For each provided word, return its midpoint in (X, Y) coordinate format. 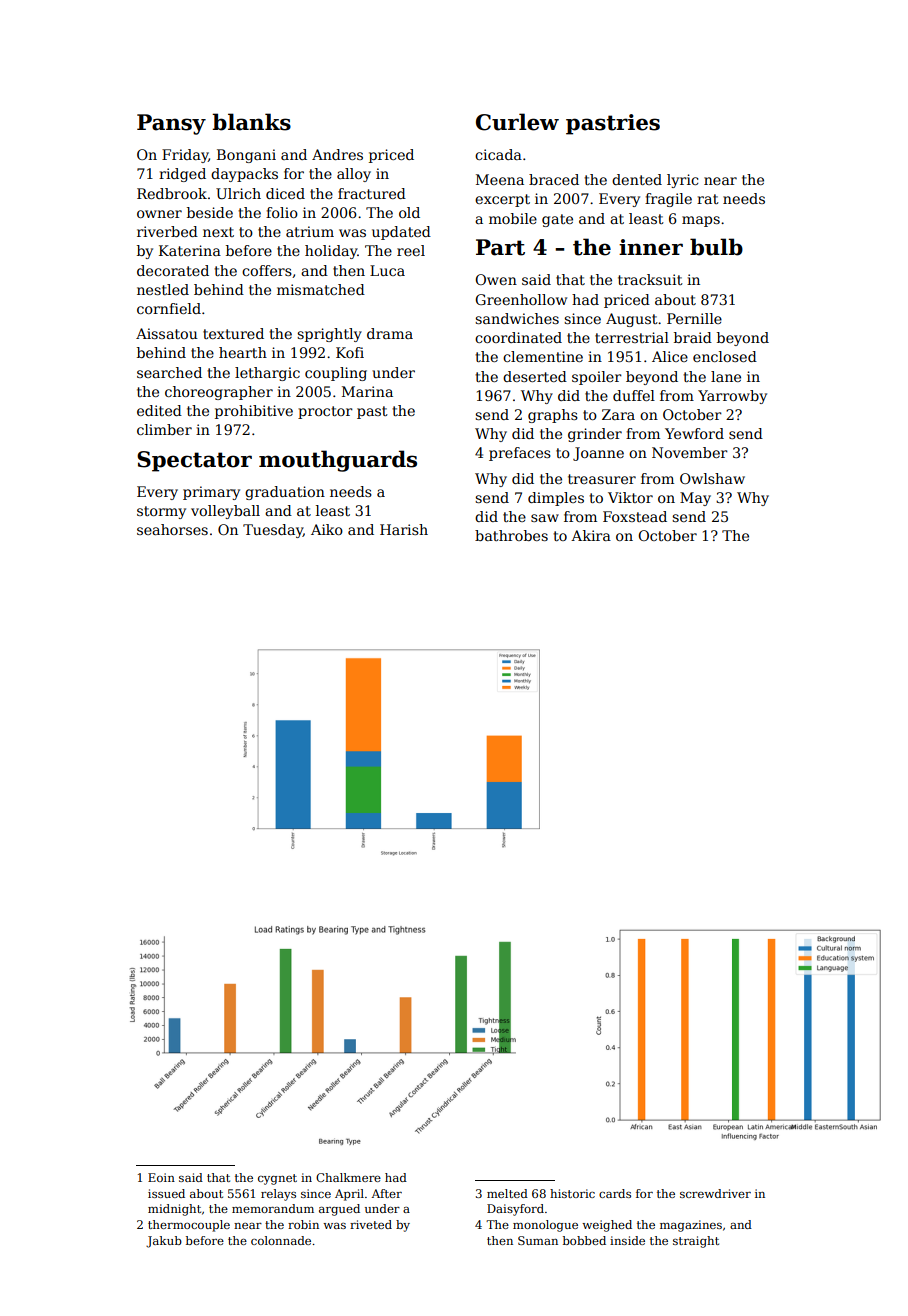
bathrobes (511, 535)
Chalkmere (348, 1177)
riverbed (167, 231)
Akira (591, 535)
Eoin (161, 1177)
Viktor (630, 497)
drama (390, 333)
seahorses (172, 529)
